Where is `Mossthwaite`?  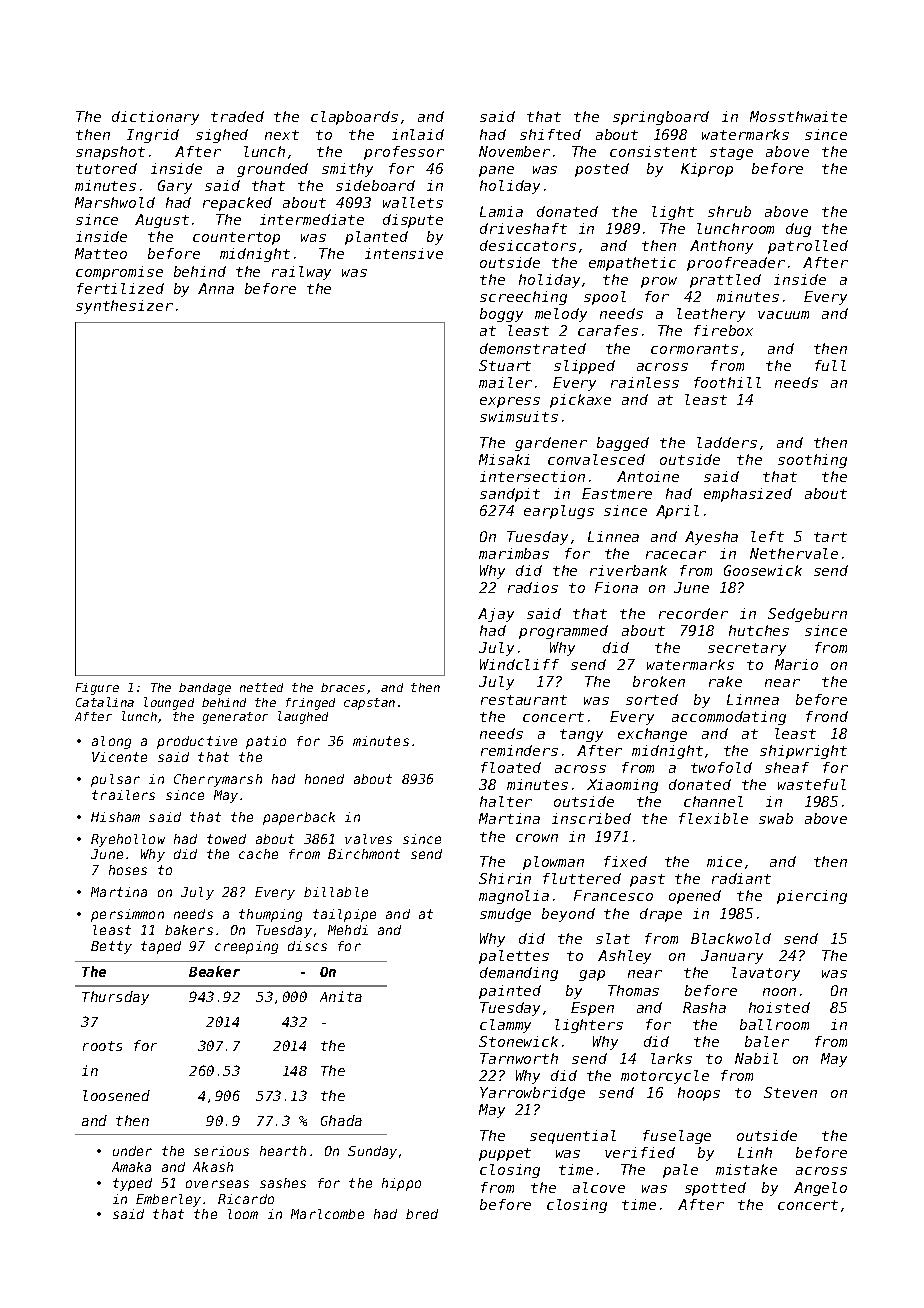 Mossthwaite is located at coordinates (798, 116).
